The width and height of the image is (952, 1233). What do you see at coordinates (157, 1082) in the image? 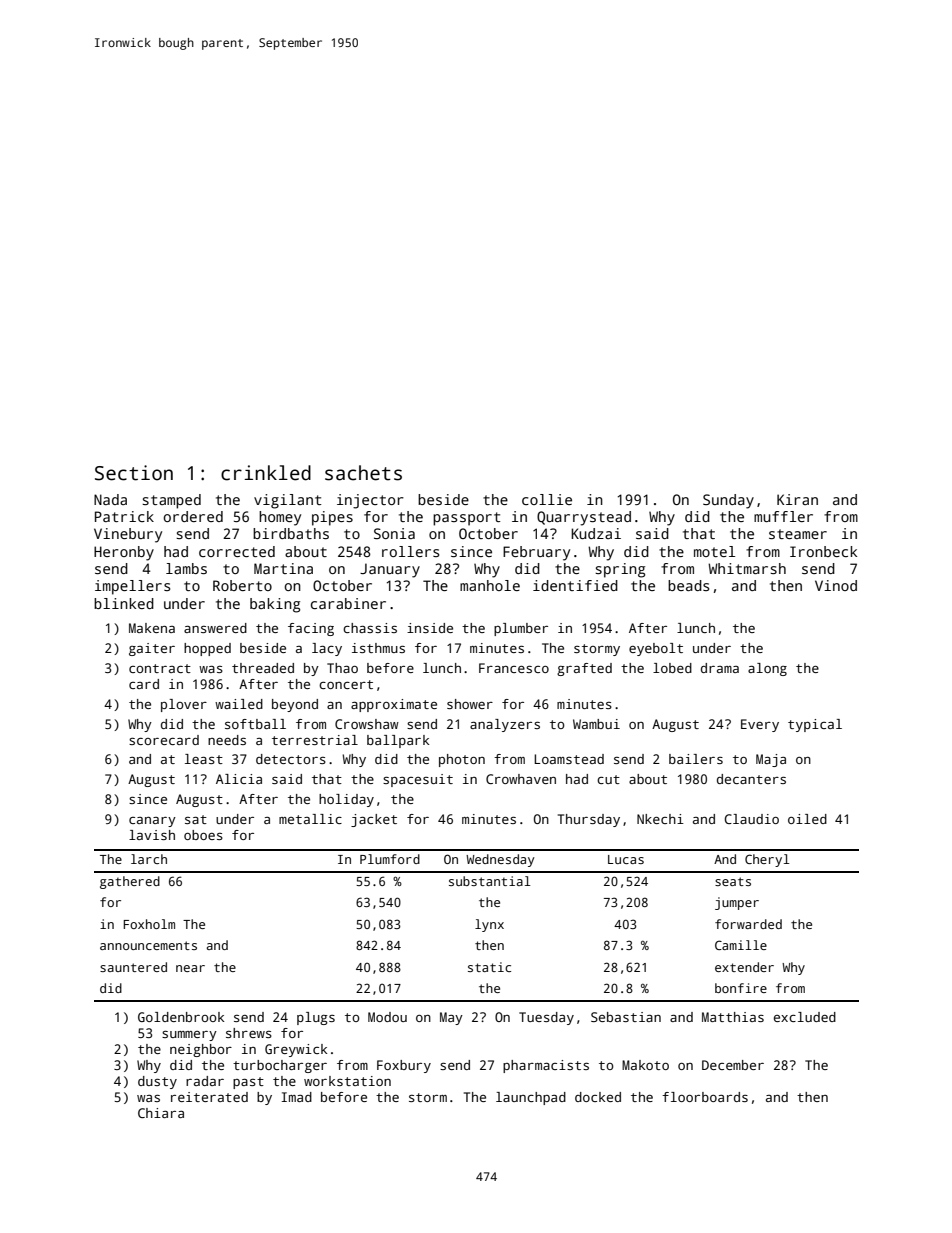
I see `dusty` at bounding box center [157, 1082].
